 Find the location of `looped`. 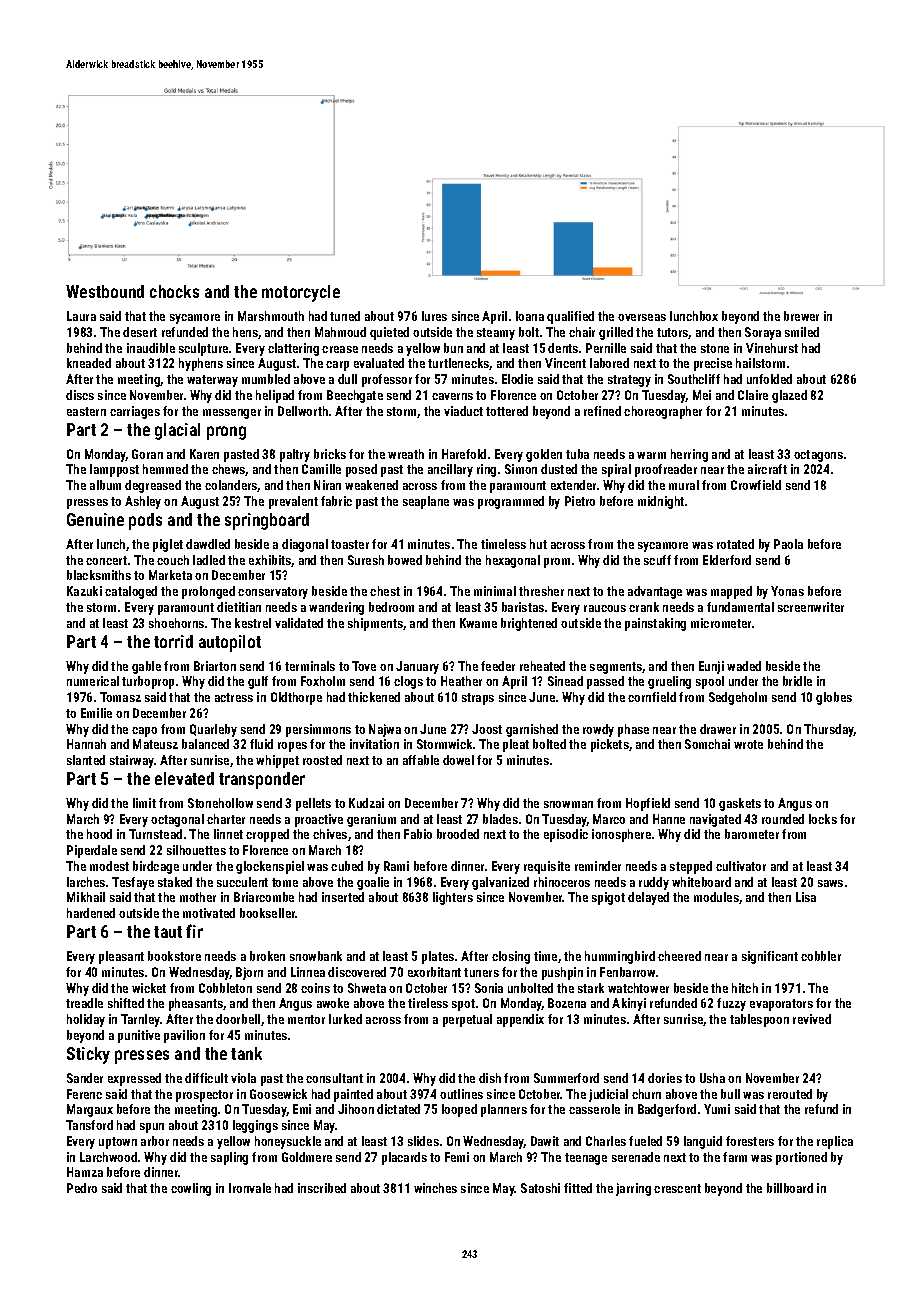

looped is located at coordinates (459, 1110).
